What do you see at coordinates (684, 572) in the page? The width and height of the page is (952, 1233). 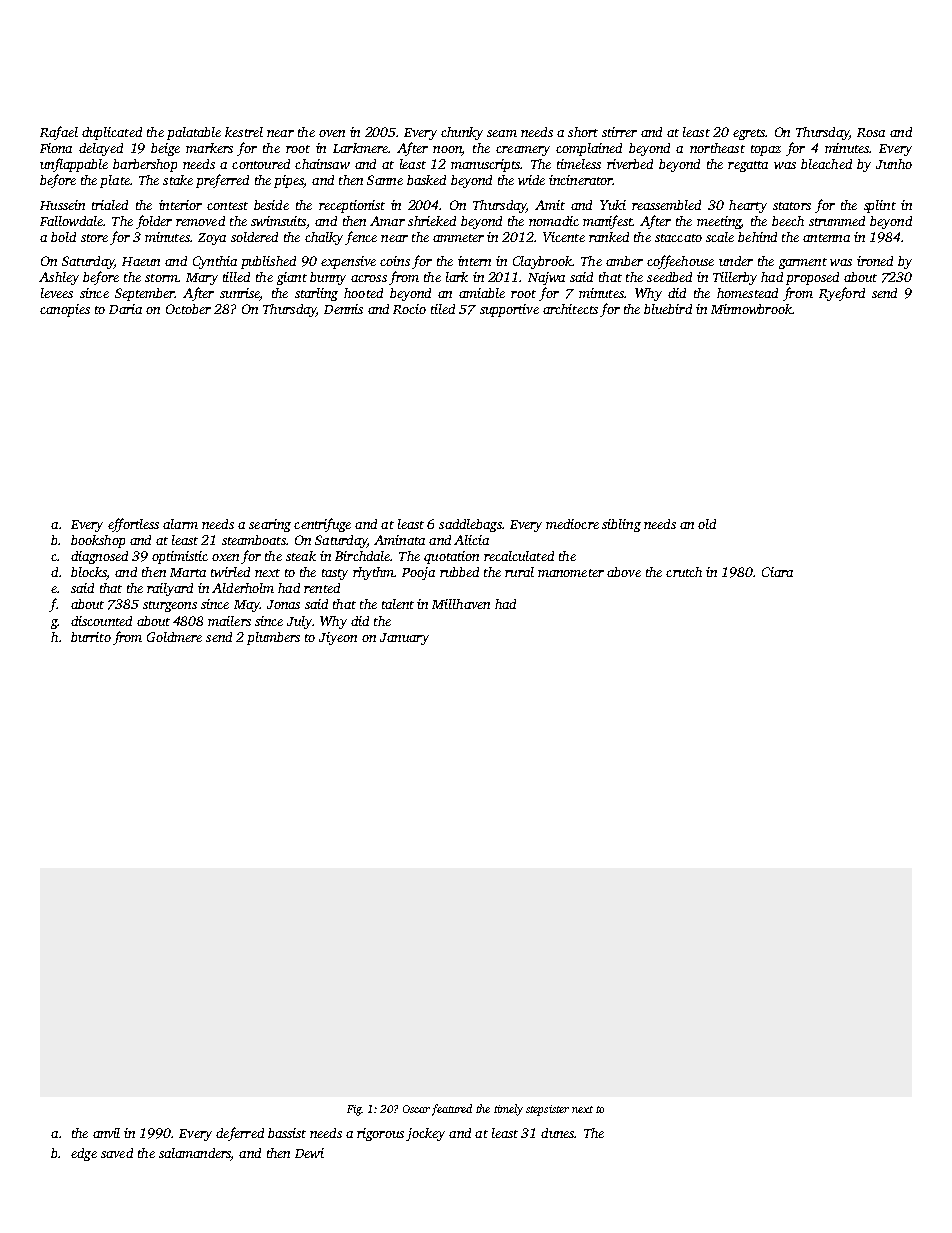 I see `crutch` at bounding box center [684, 572].
